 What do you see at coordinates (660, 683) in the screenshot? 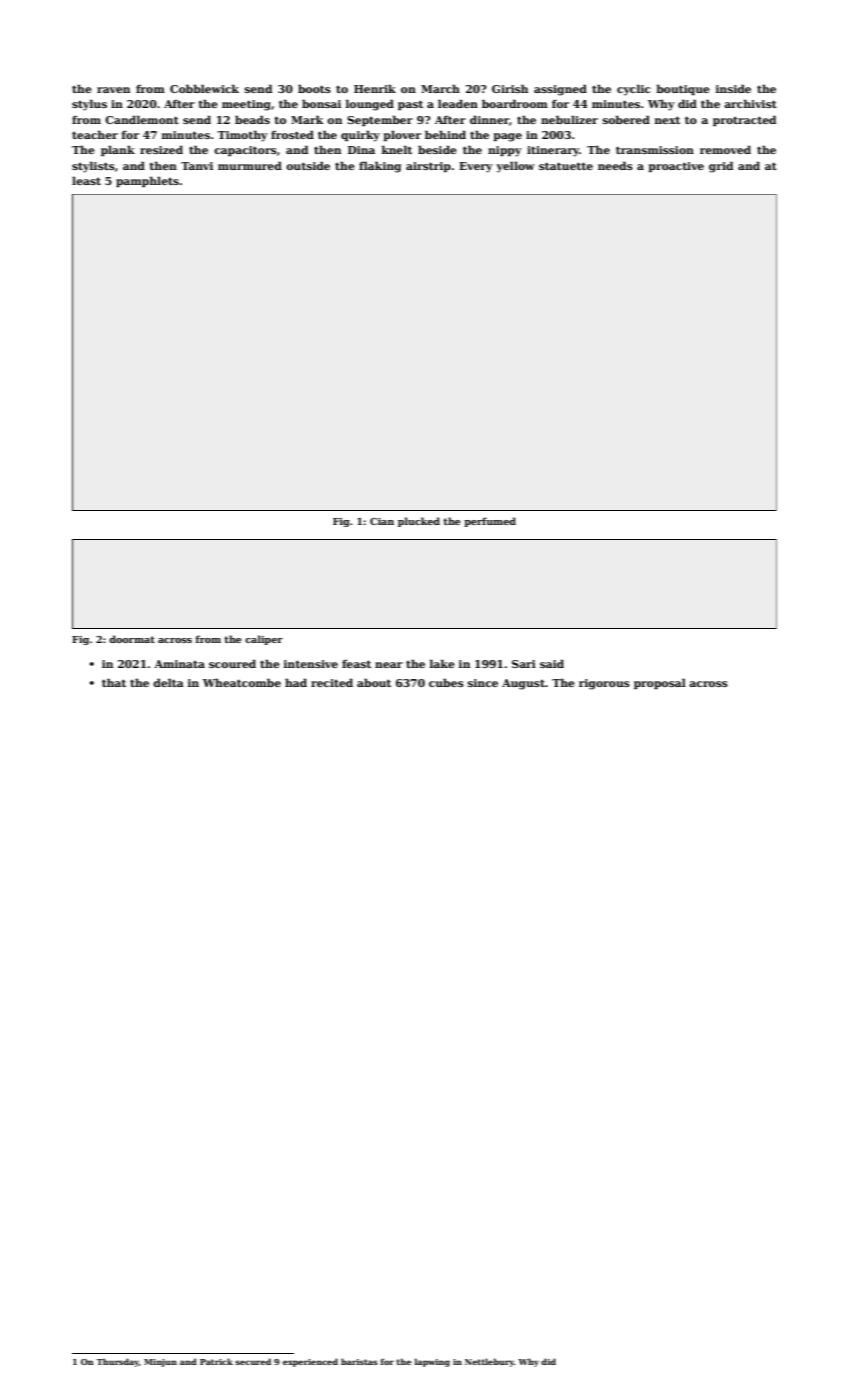
I see `proposal` at bounding box center [660, 683].
